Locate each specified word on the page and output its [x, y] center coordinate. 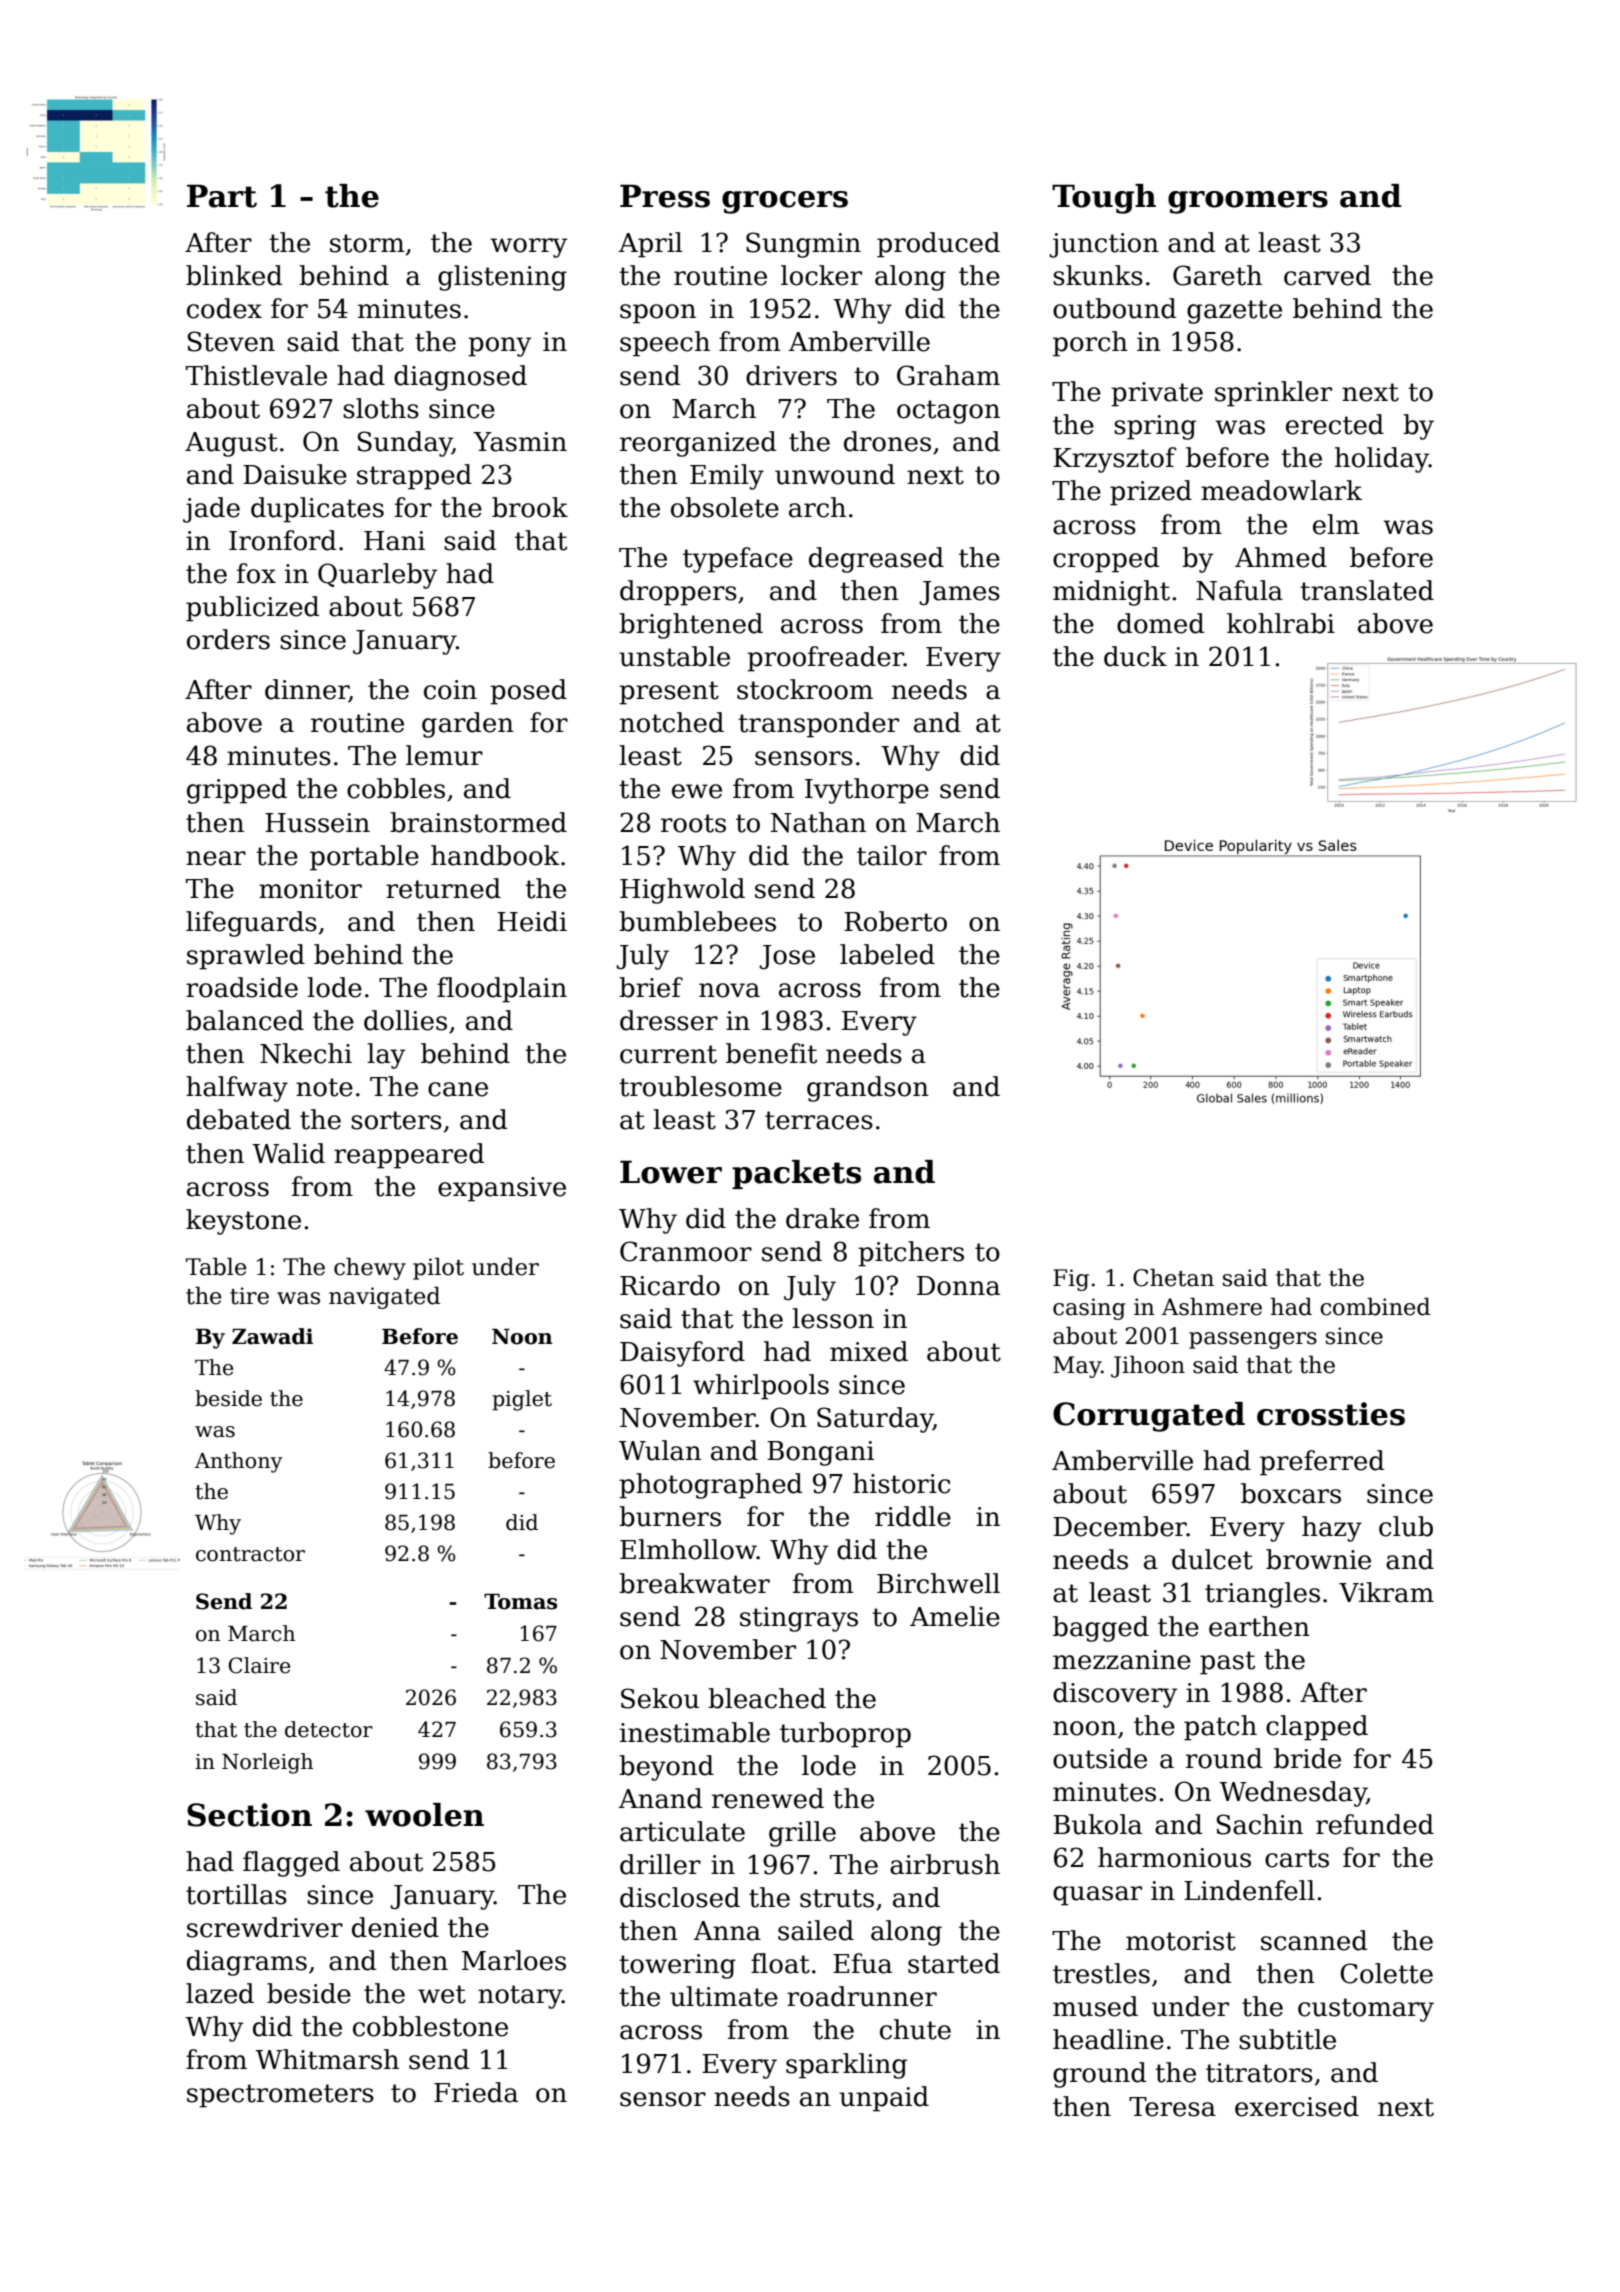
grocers [785, 202]
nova [729, 990]
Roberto [895, 921]
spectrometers [280, 2096]
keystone [243, 1222]
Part [222, 196]
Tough [1104, 199]
